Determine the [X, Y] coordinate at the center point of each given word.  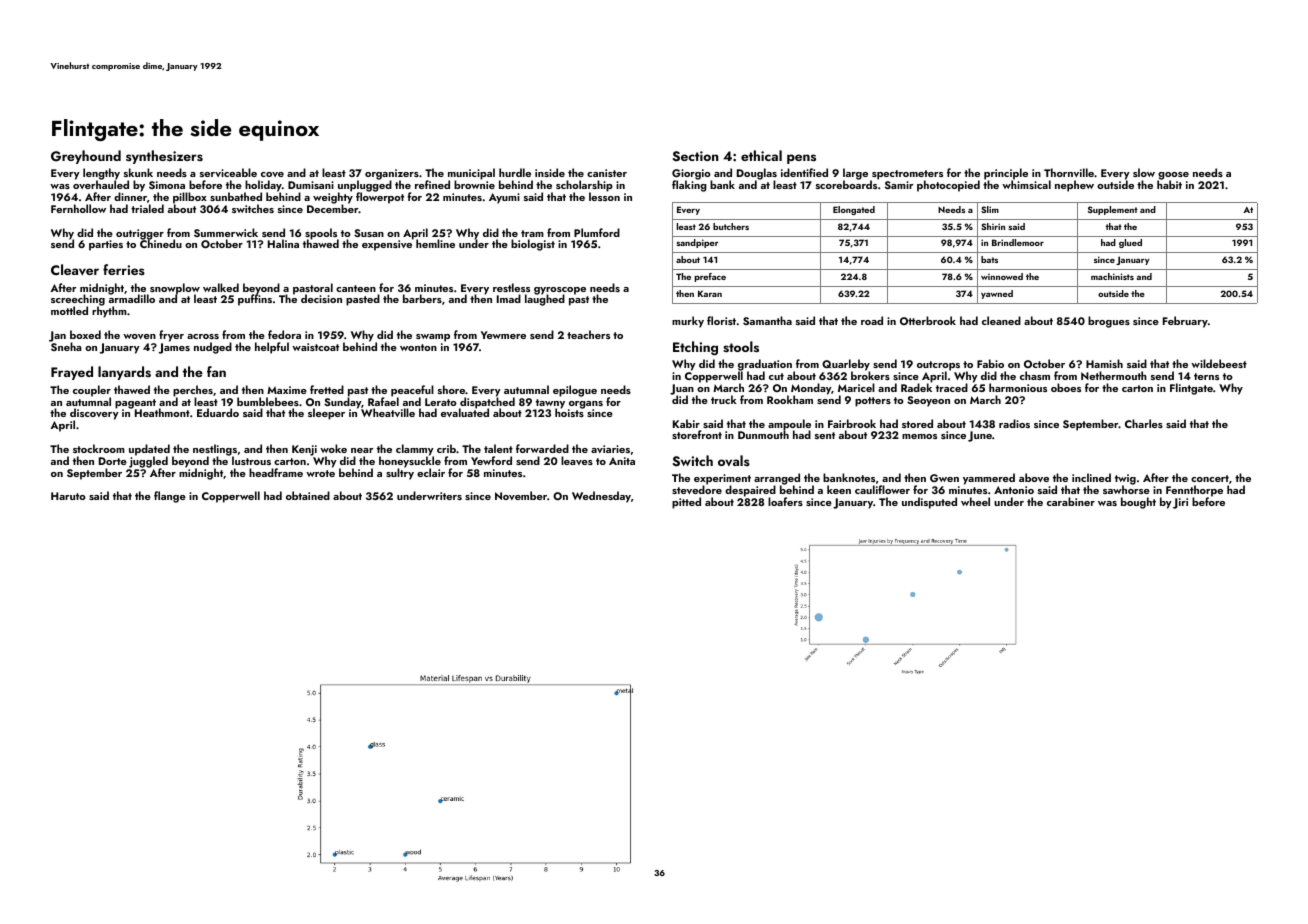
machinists [1112, 276]
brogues [1109, 322]
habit [1169, 185]
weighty [333, 199]
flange [170, 497]
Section [696, 156]
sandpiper [697, 243]
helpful [272, 348]
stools [741, 346]
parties [106, 245]
